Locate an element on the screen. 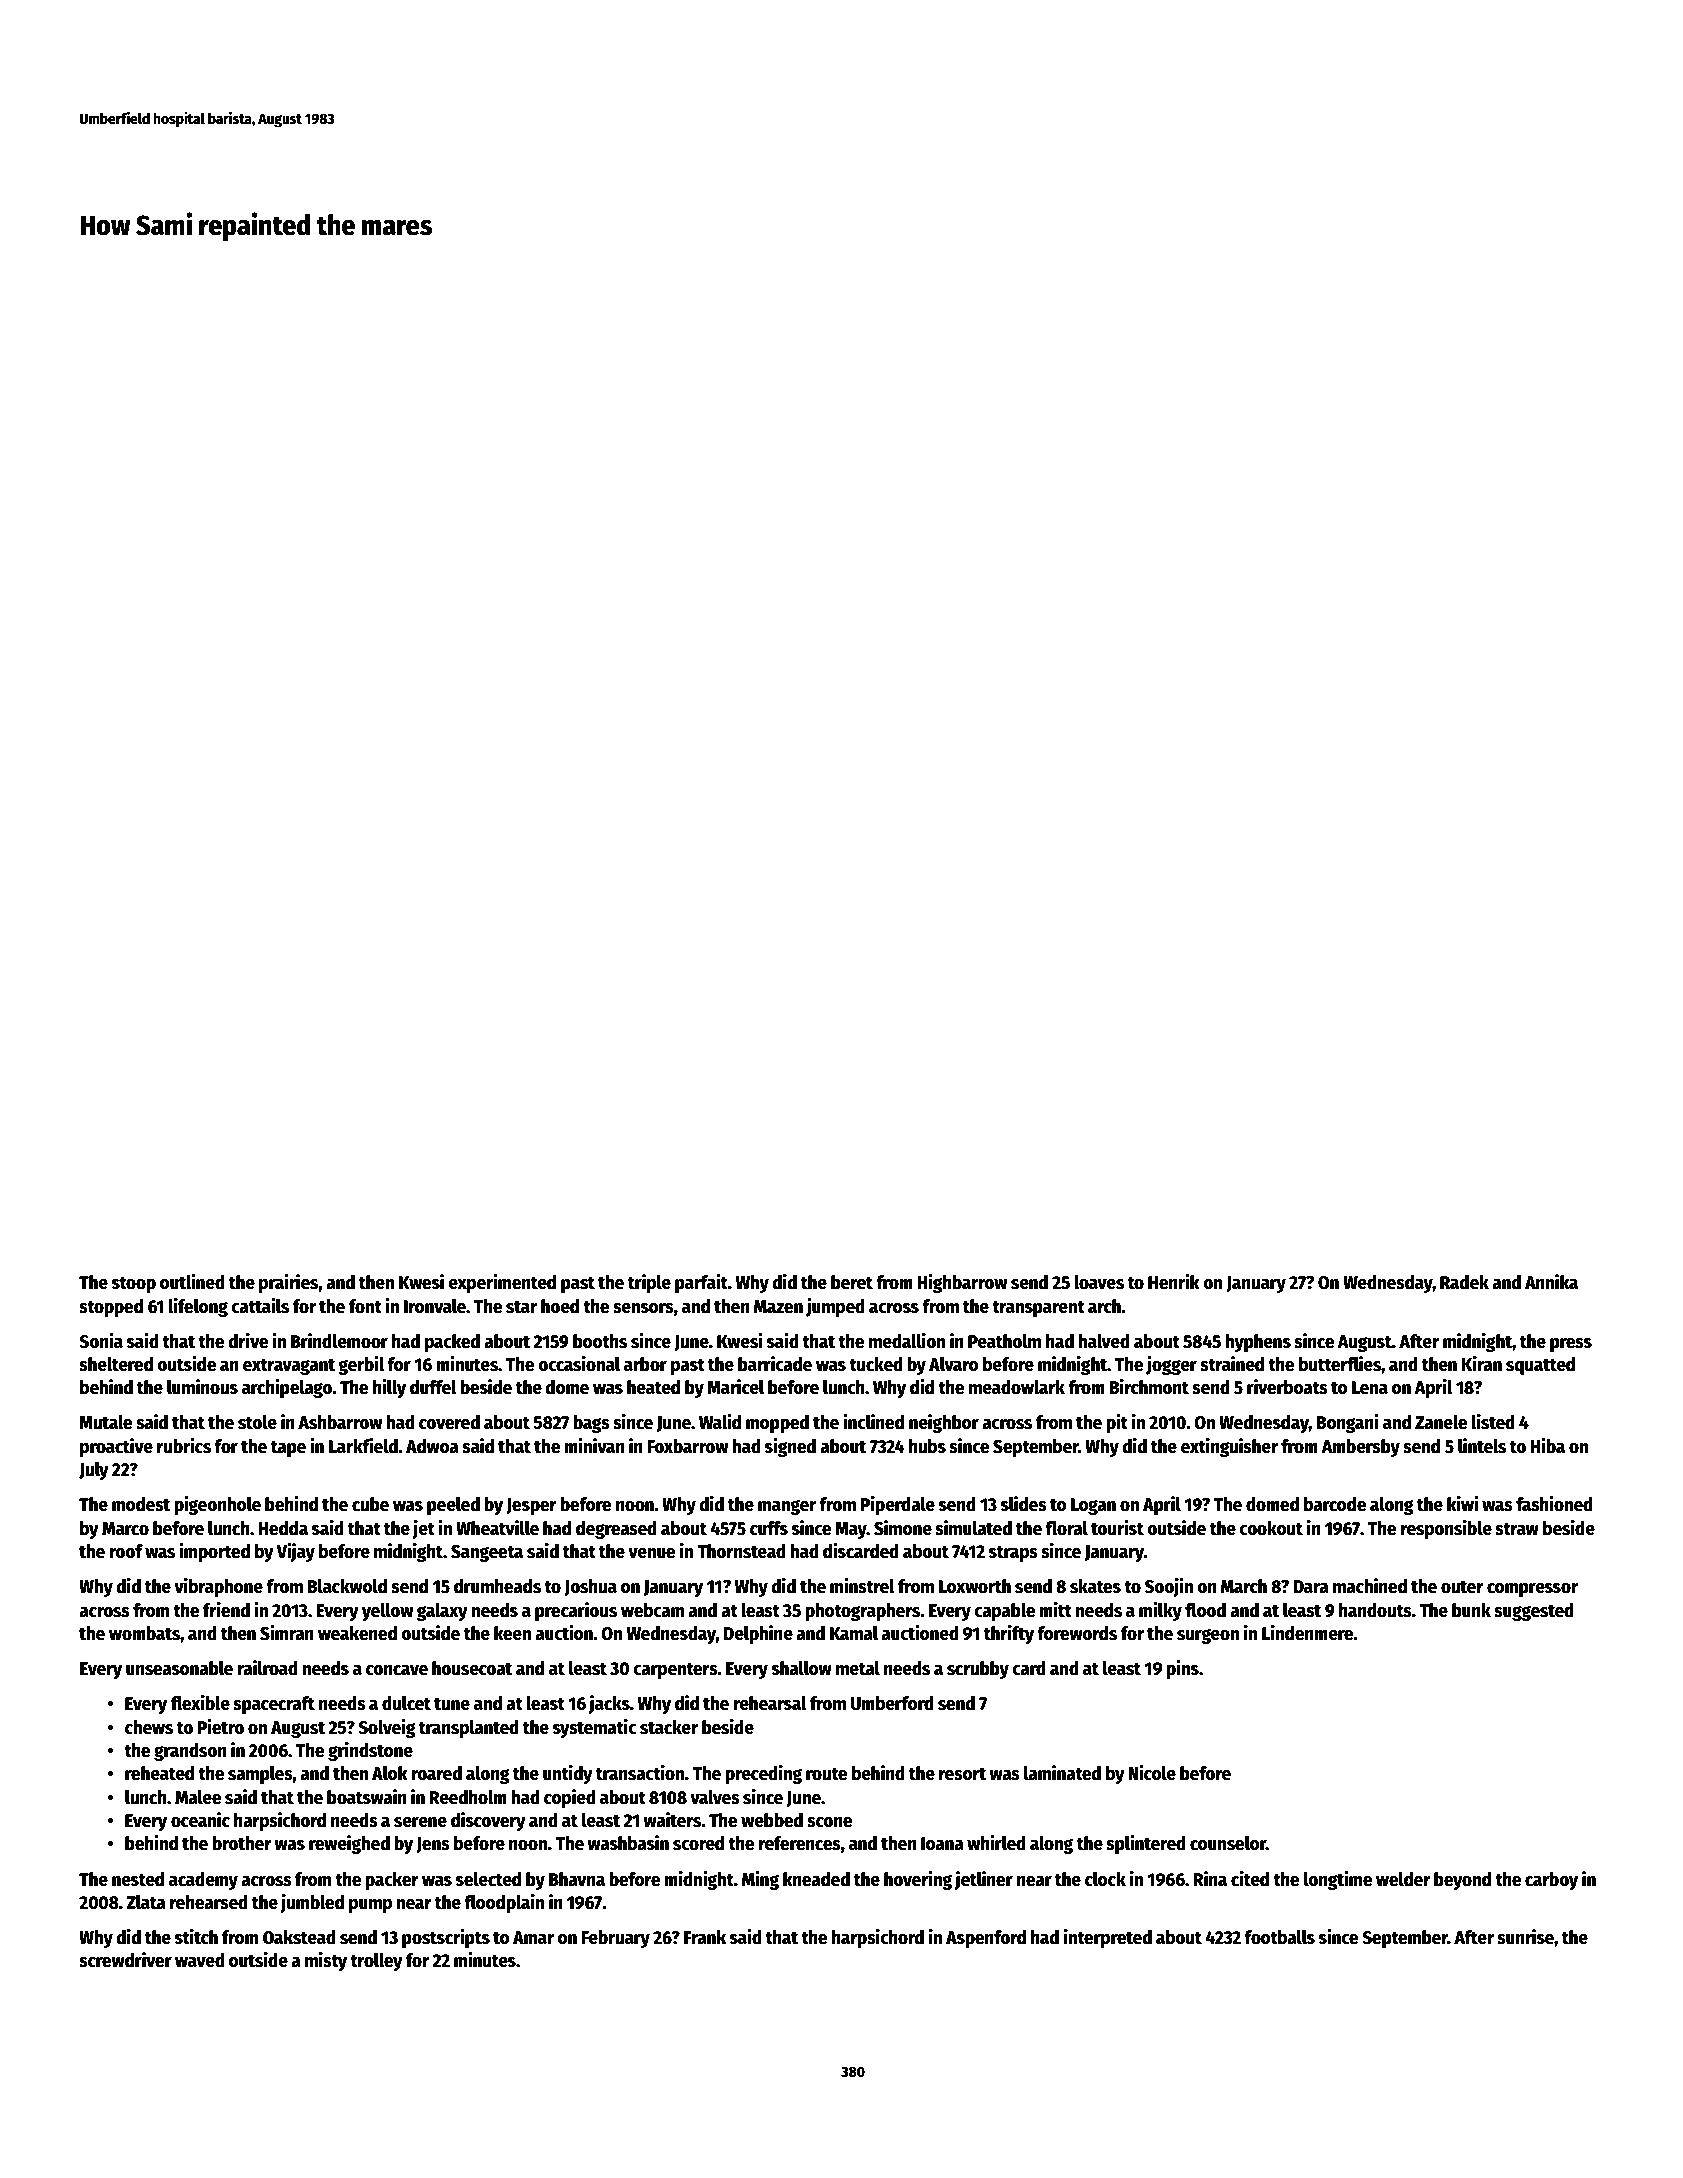 The height and width of the screenshot is (2178, 1683). stoop is located at coordinates (134, 1285).
